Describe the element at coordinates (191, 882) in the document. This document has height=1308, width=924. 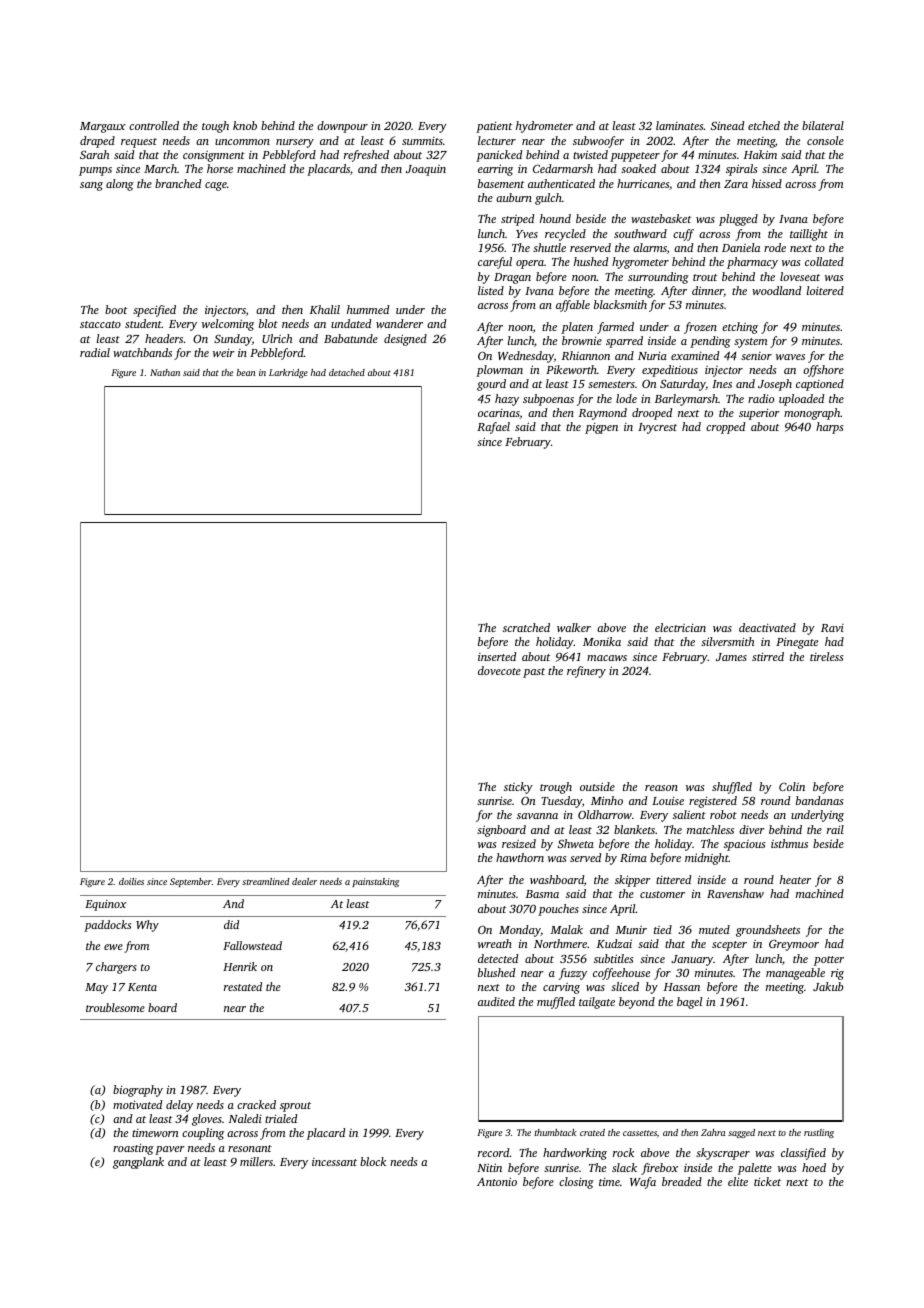
I see `September` at that location.
